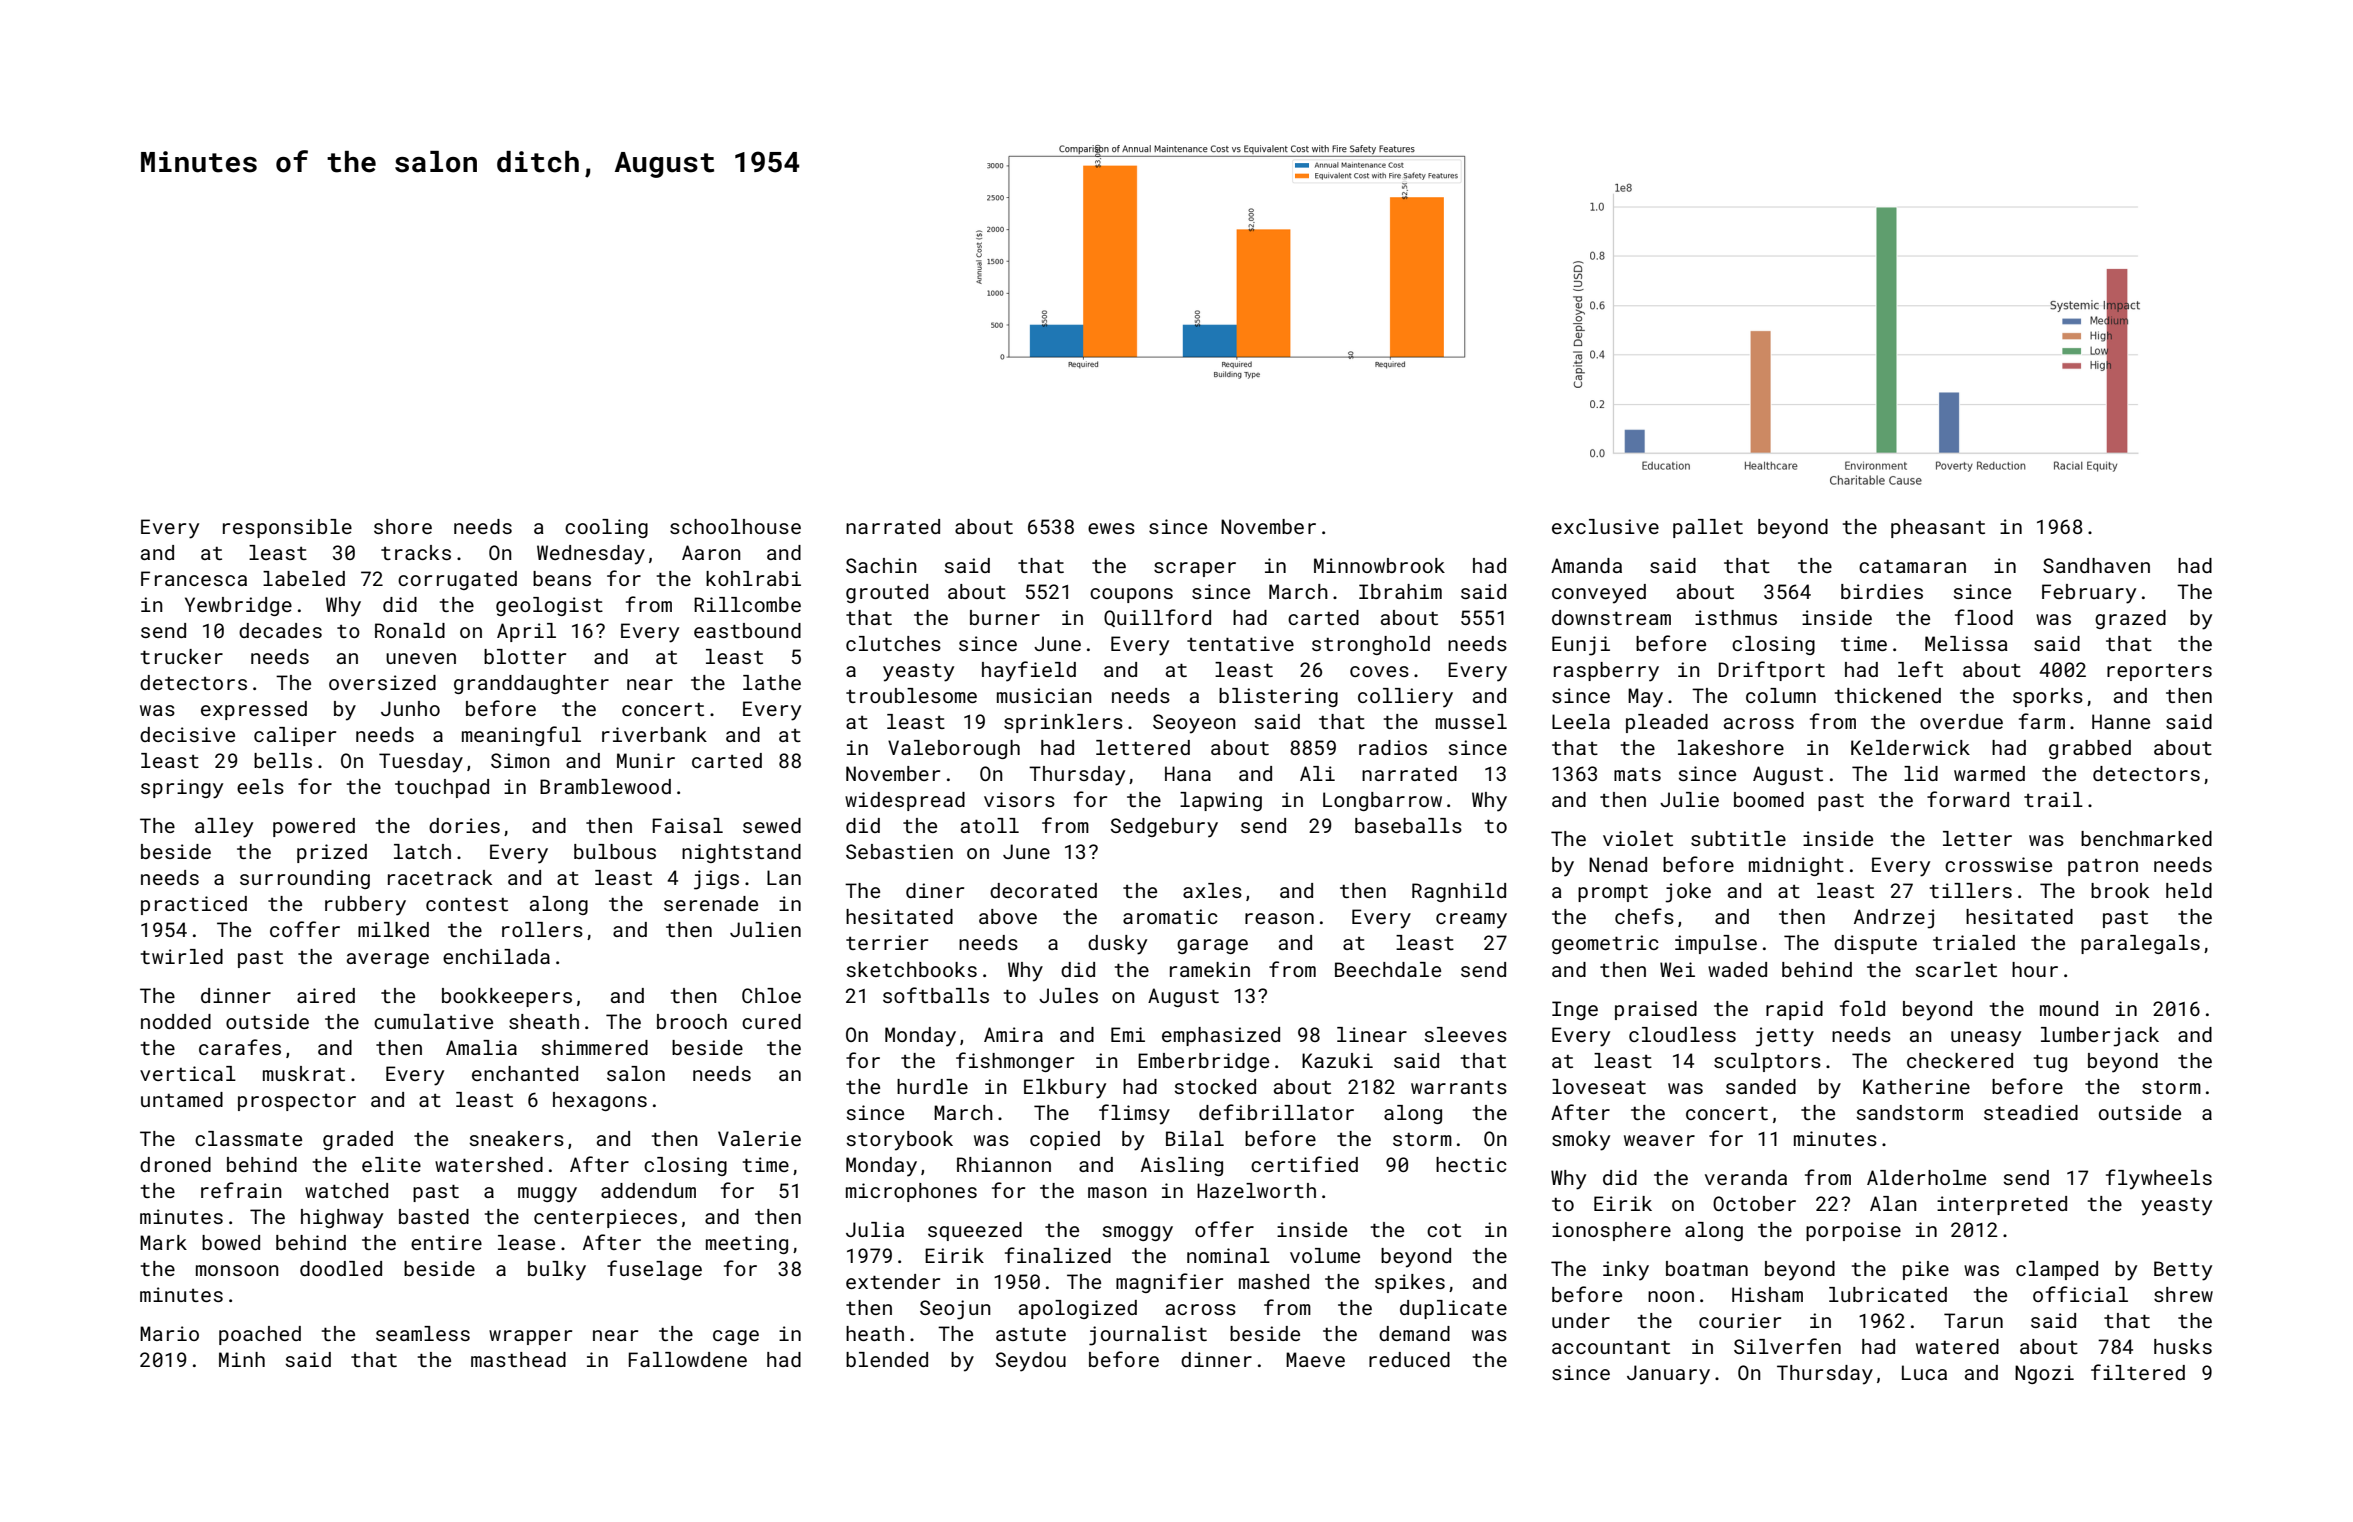  I want to click on troublesome, so click(911, 695).
